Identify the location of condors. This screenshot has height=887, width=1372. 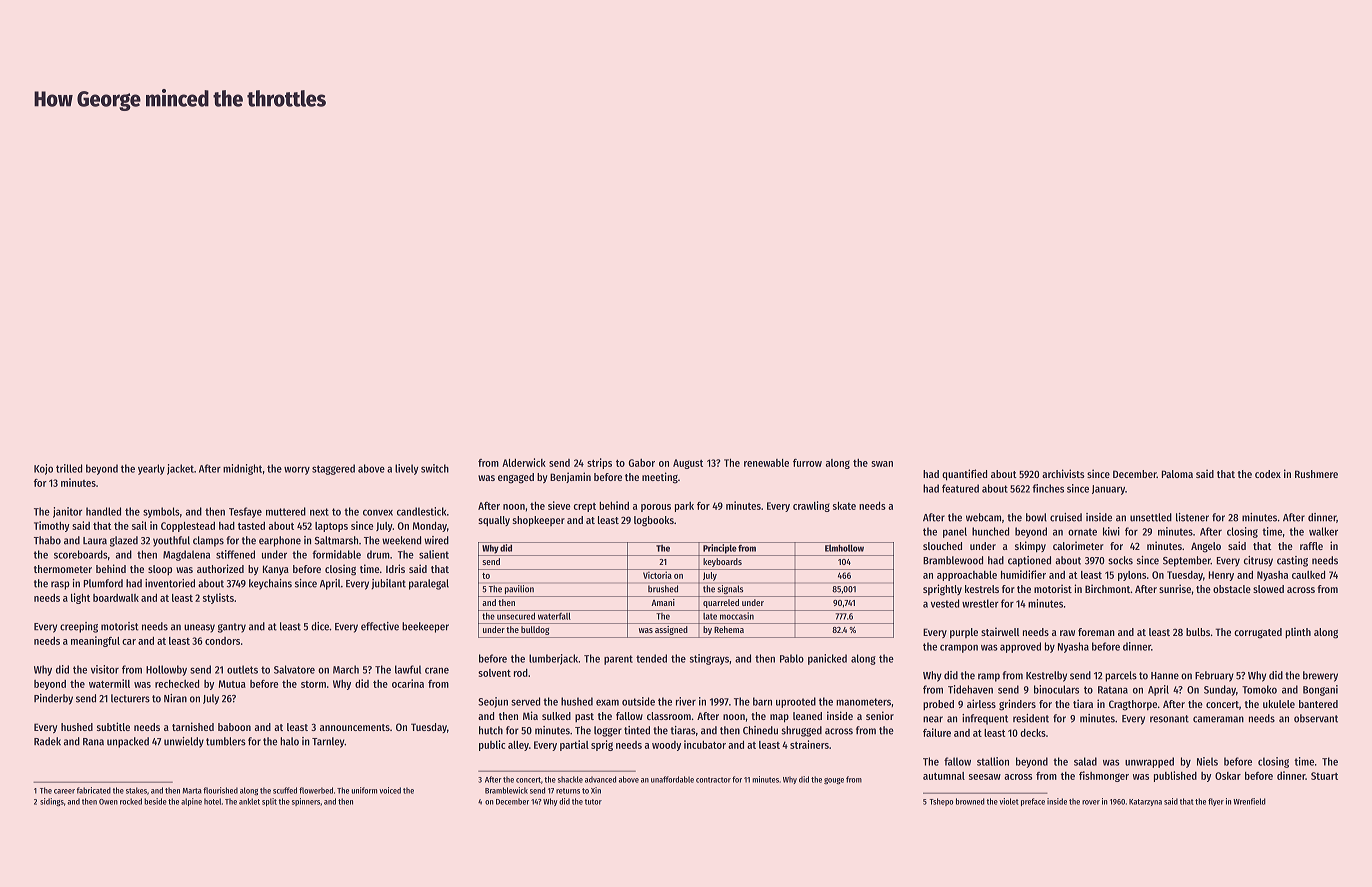
(222, 641).
